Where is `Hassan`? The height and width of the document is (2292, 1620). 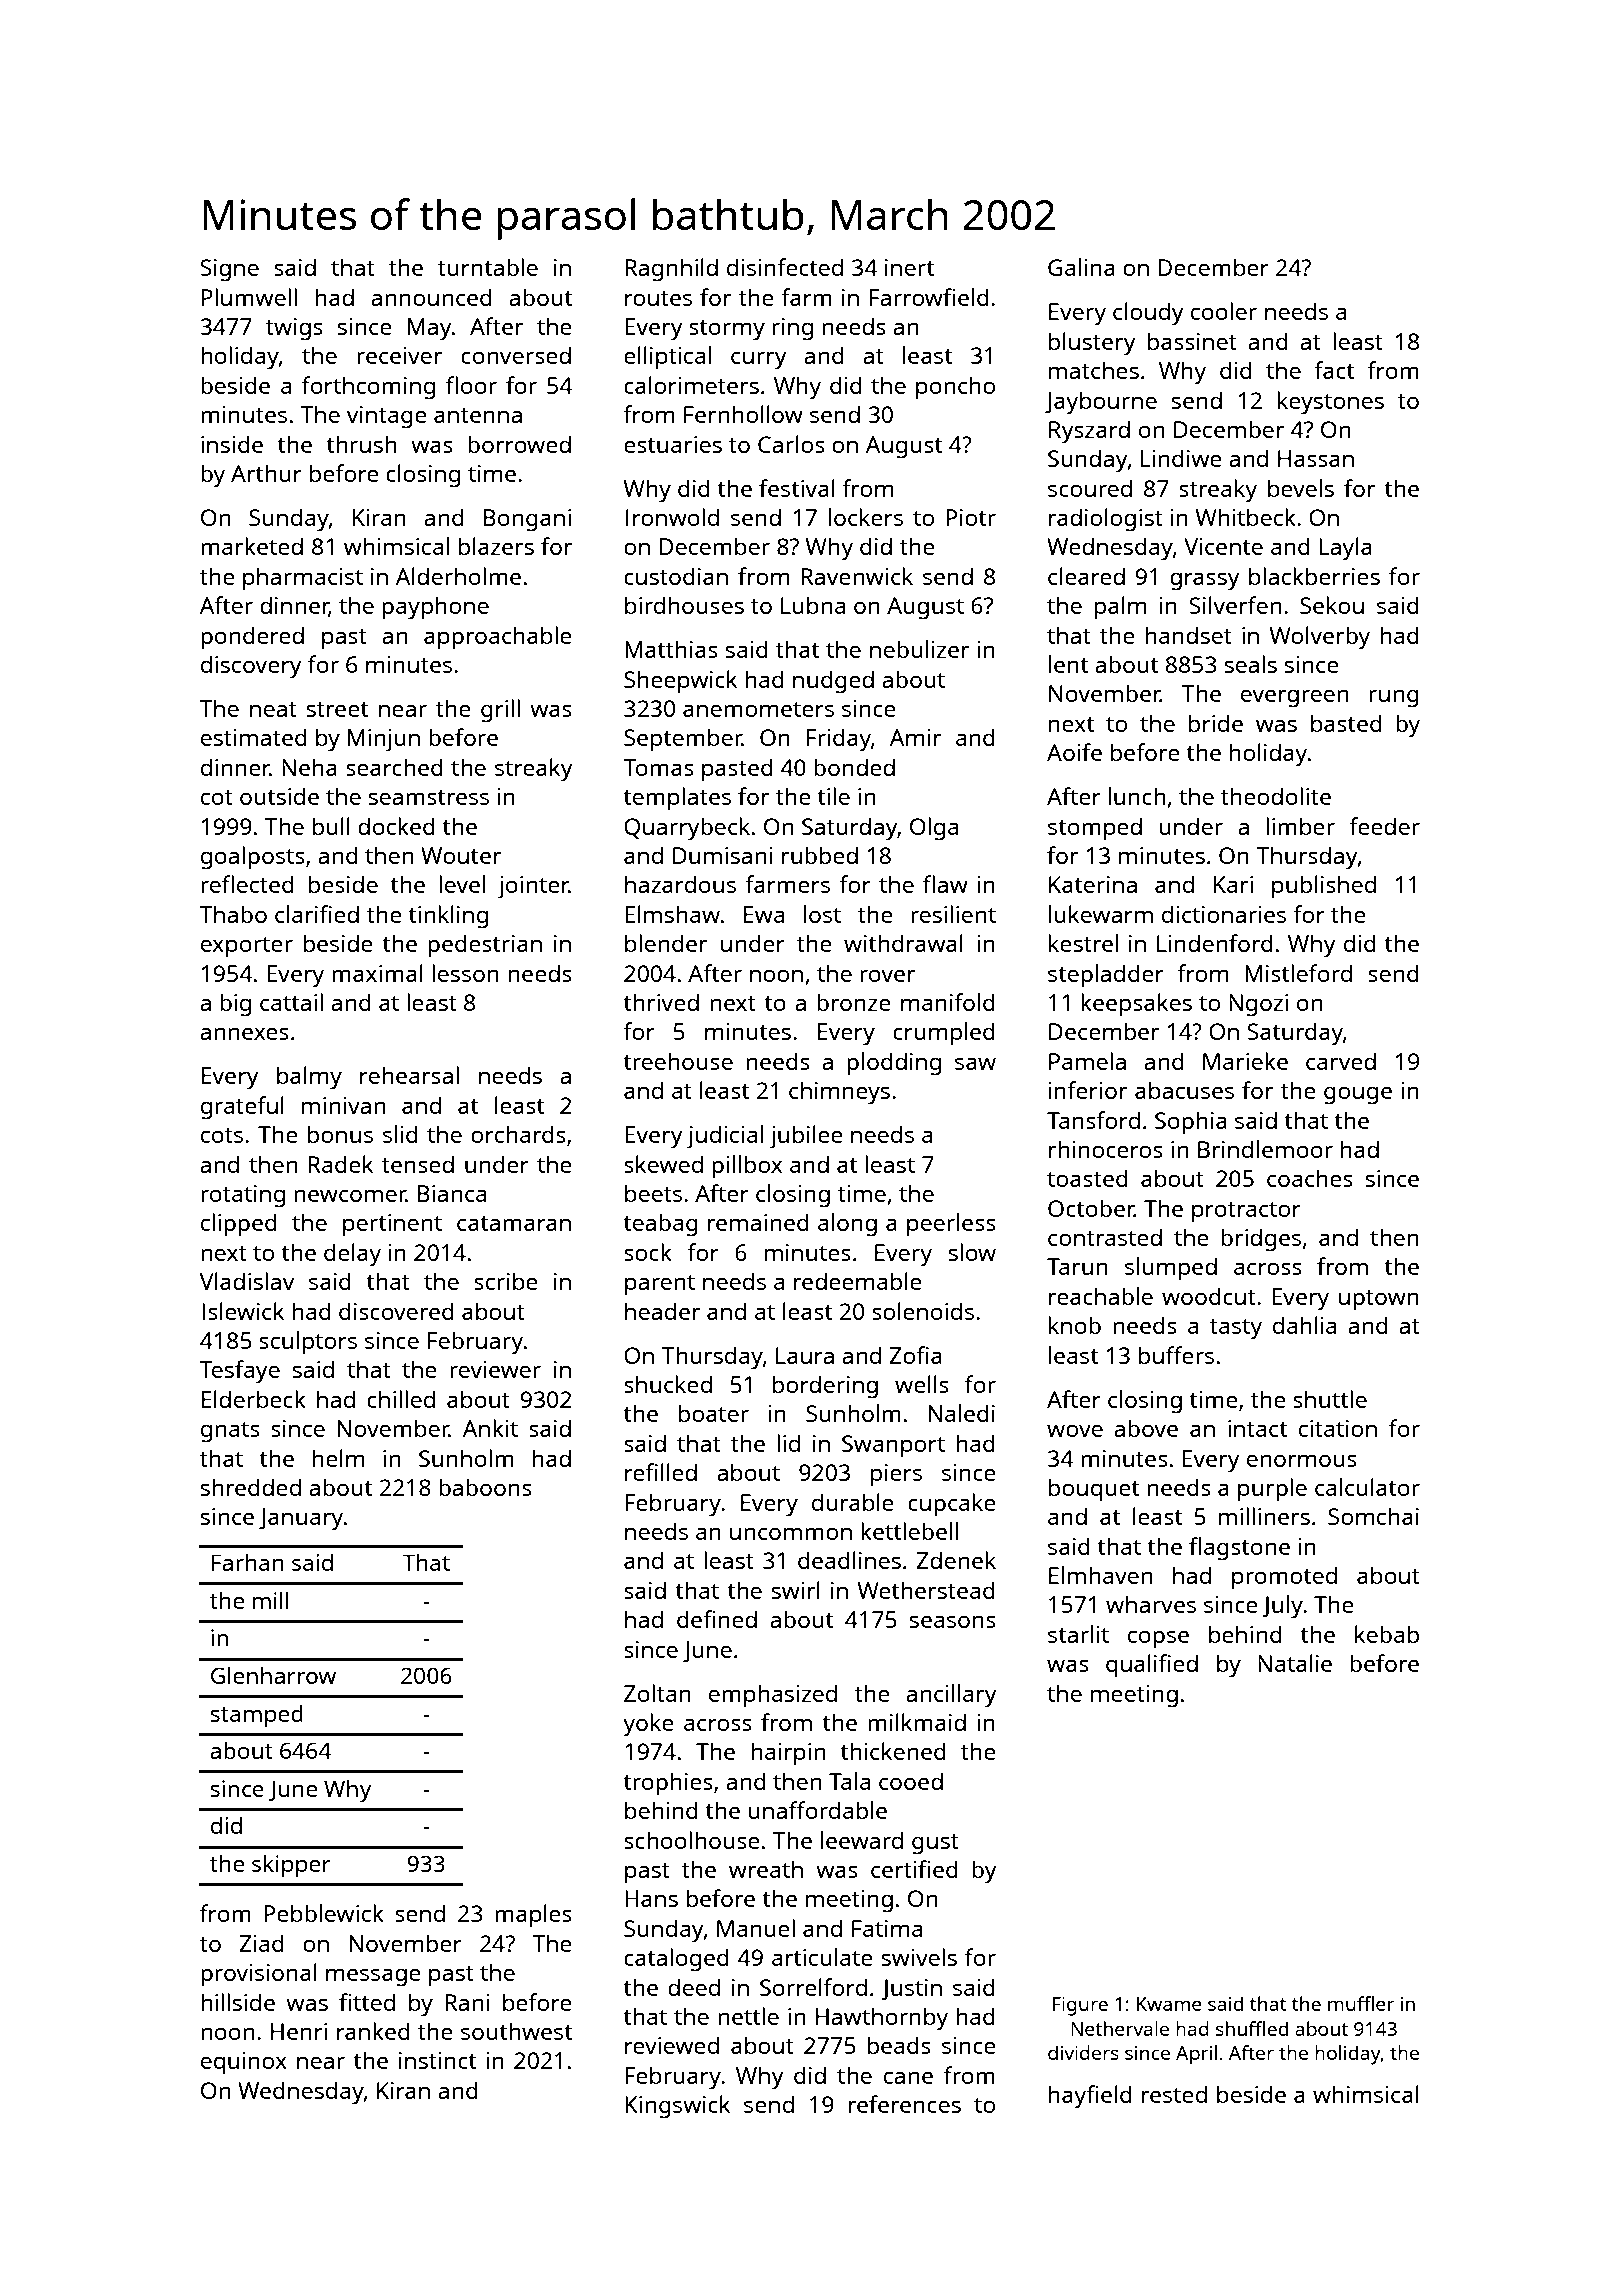
Hassan is located at coordinates (1316, 458).
